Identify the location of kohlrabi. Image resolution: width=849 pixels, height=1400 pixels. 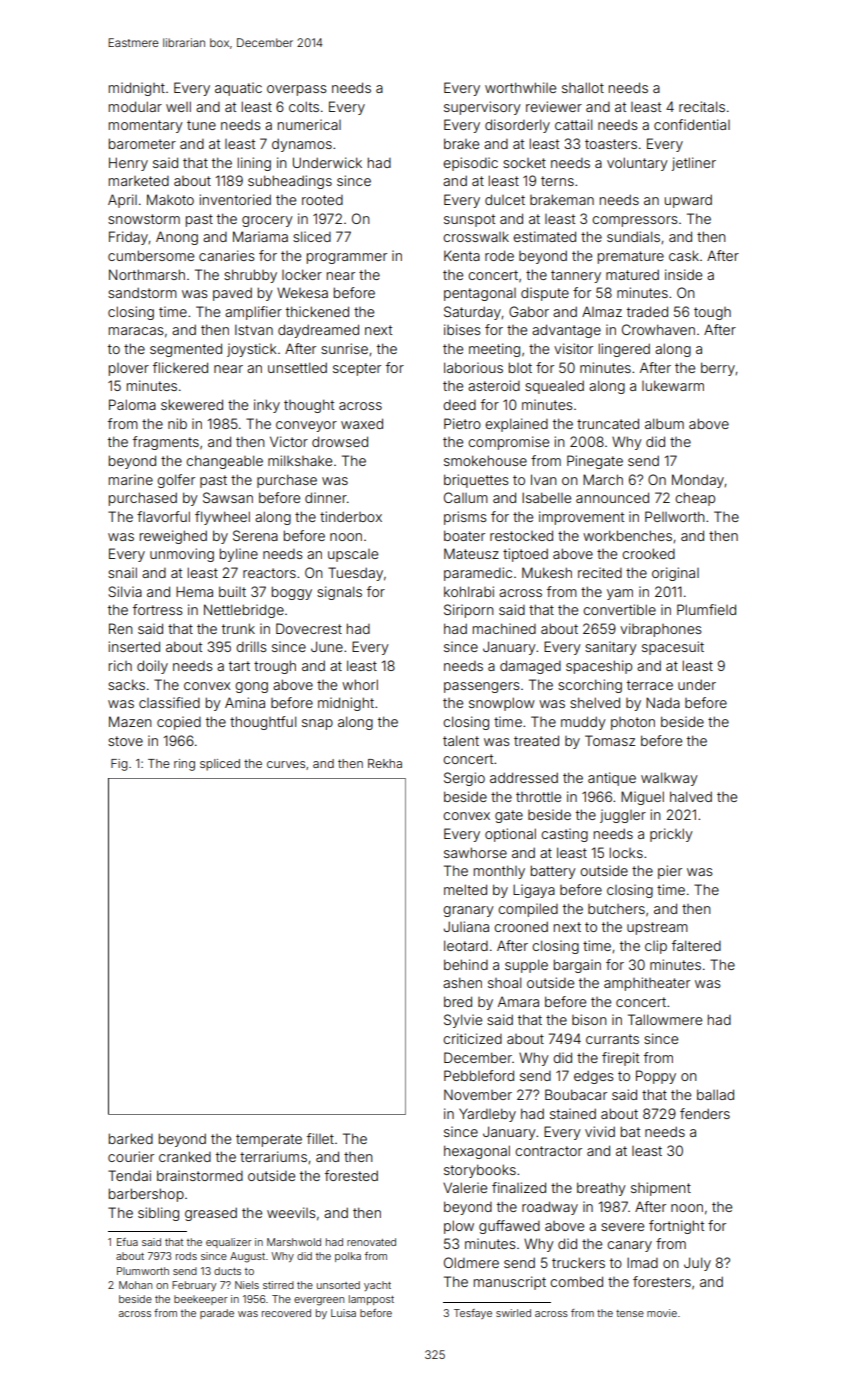
(469, 591).
